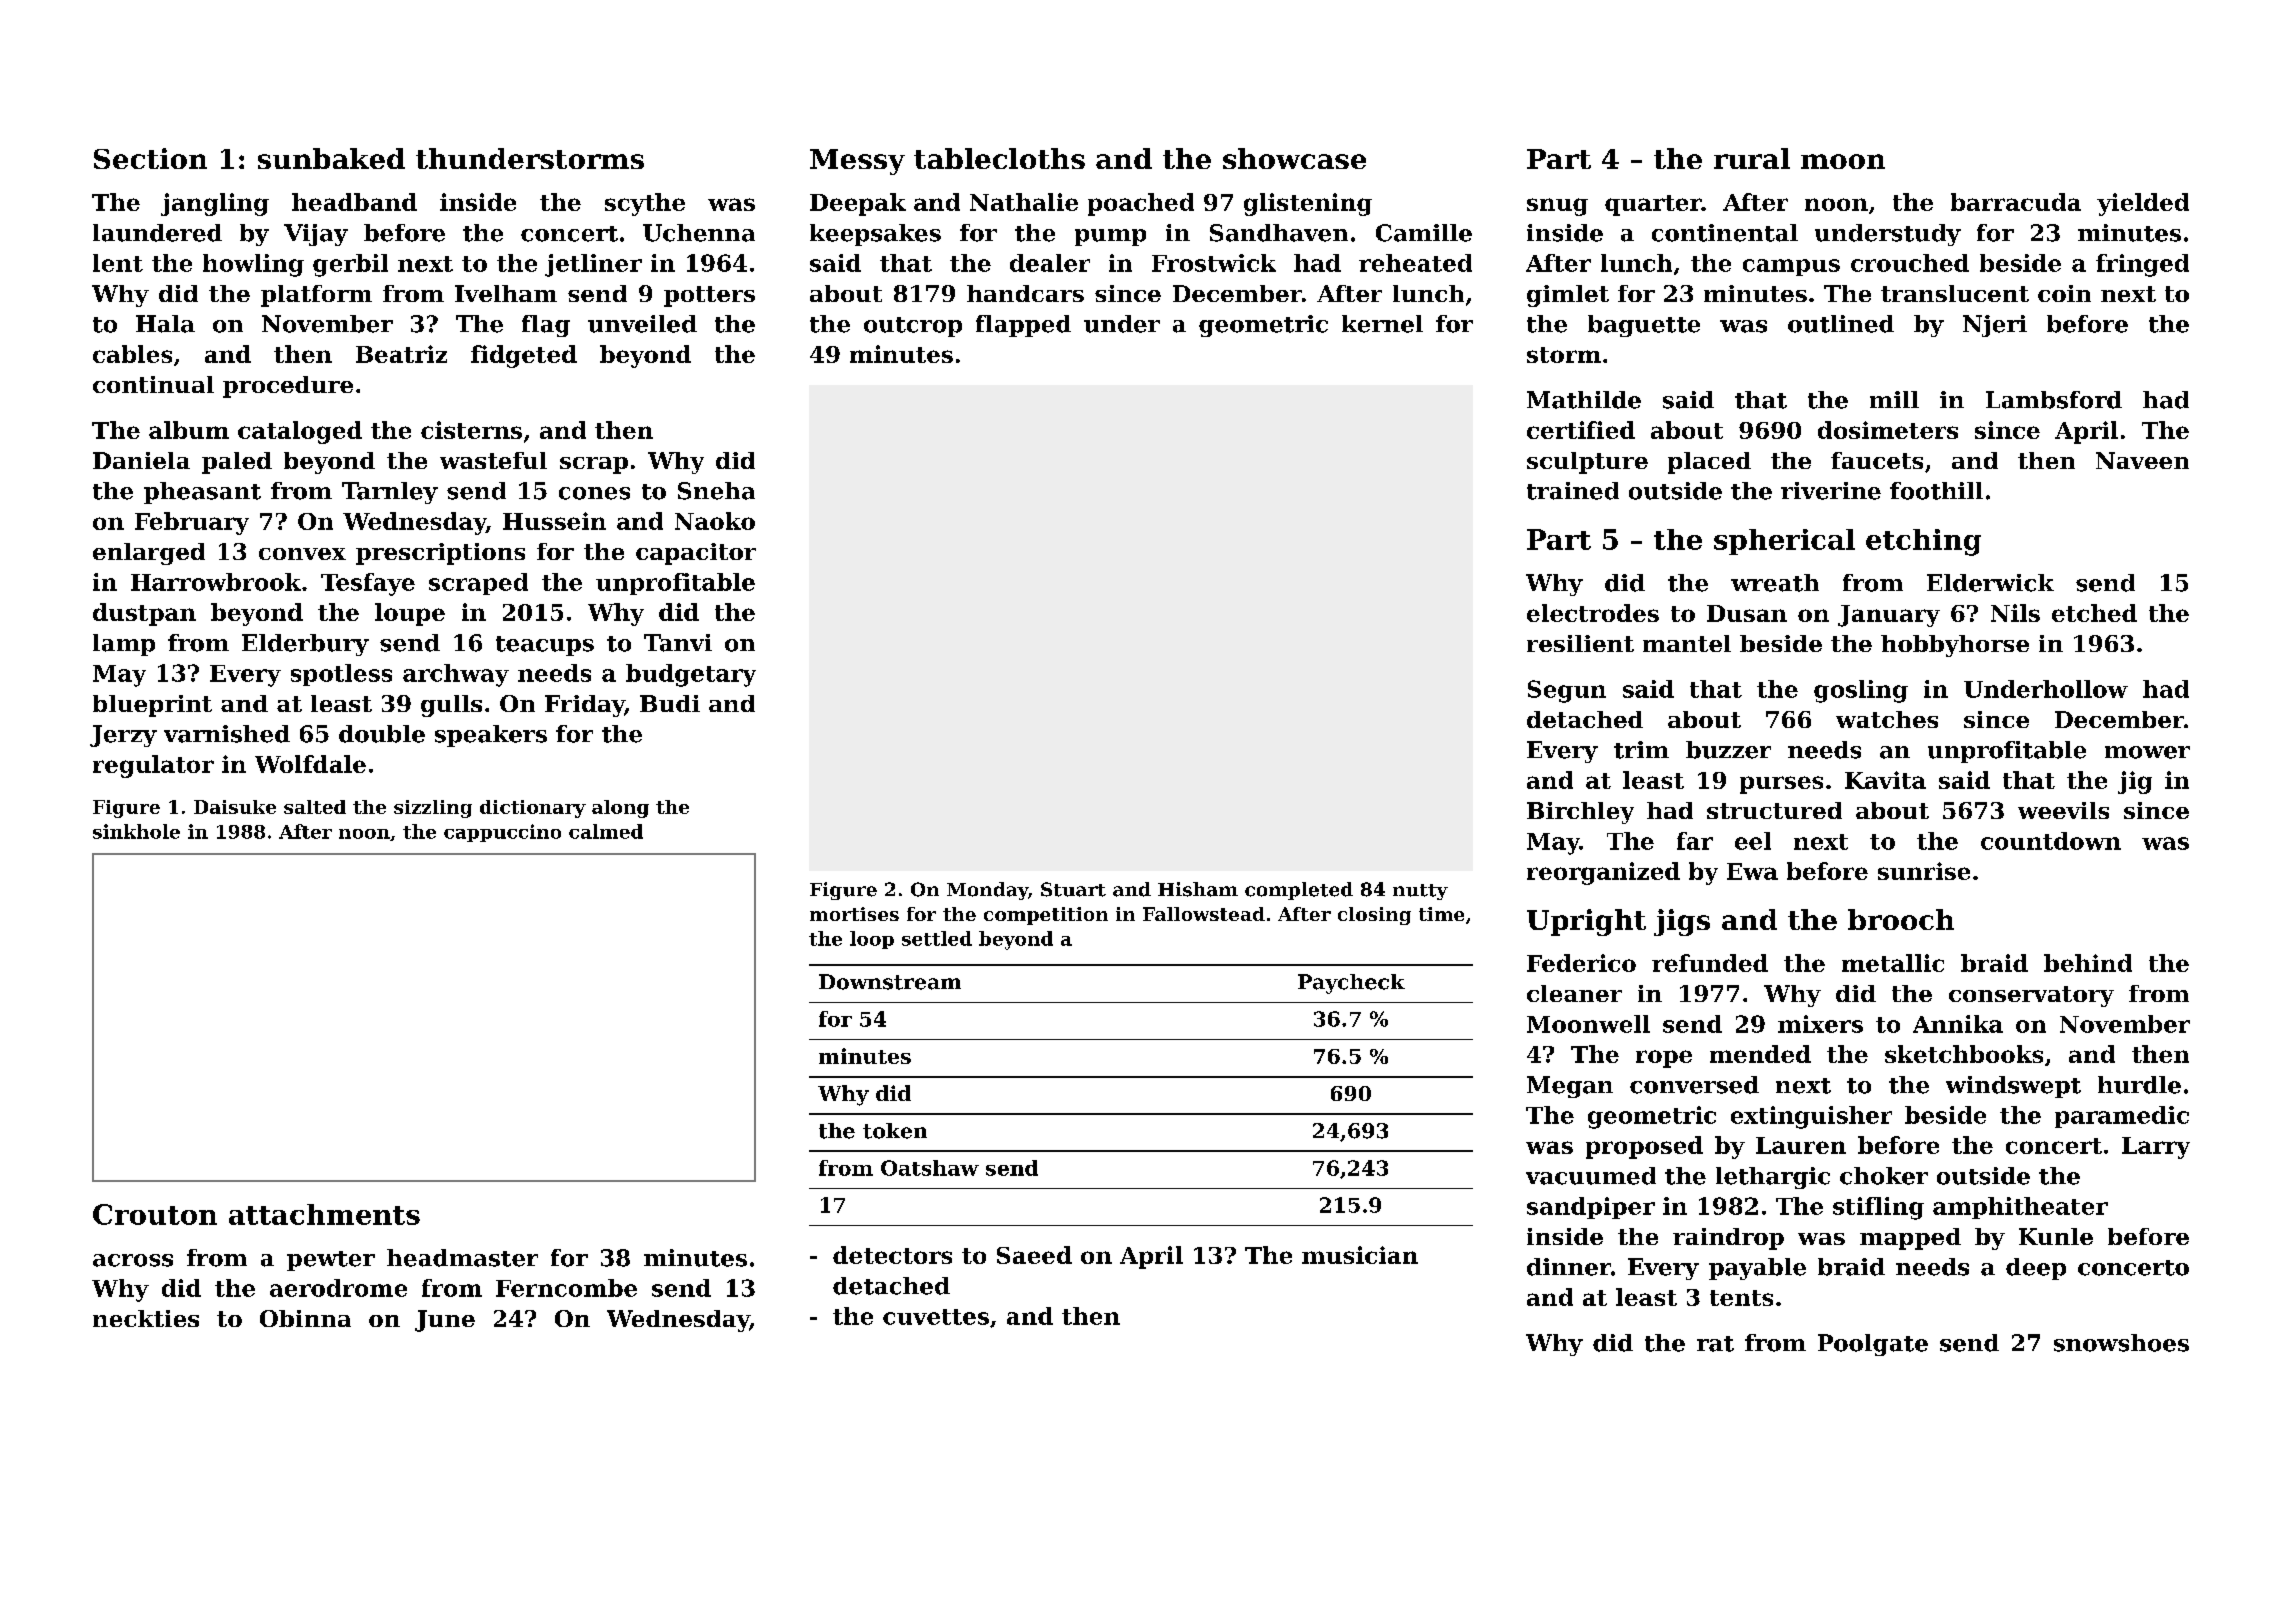 Image resolution: width=2282 pixels, height=1614 pixels. Describe the element at coordinates (606, 831) in the document. I see `calmed` at that location.
